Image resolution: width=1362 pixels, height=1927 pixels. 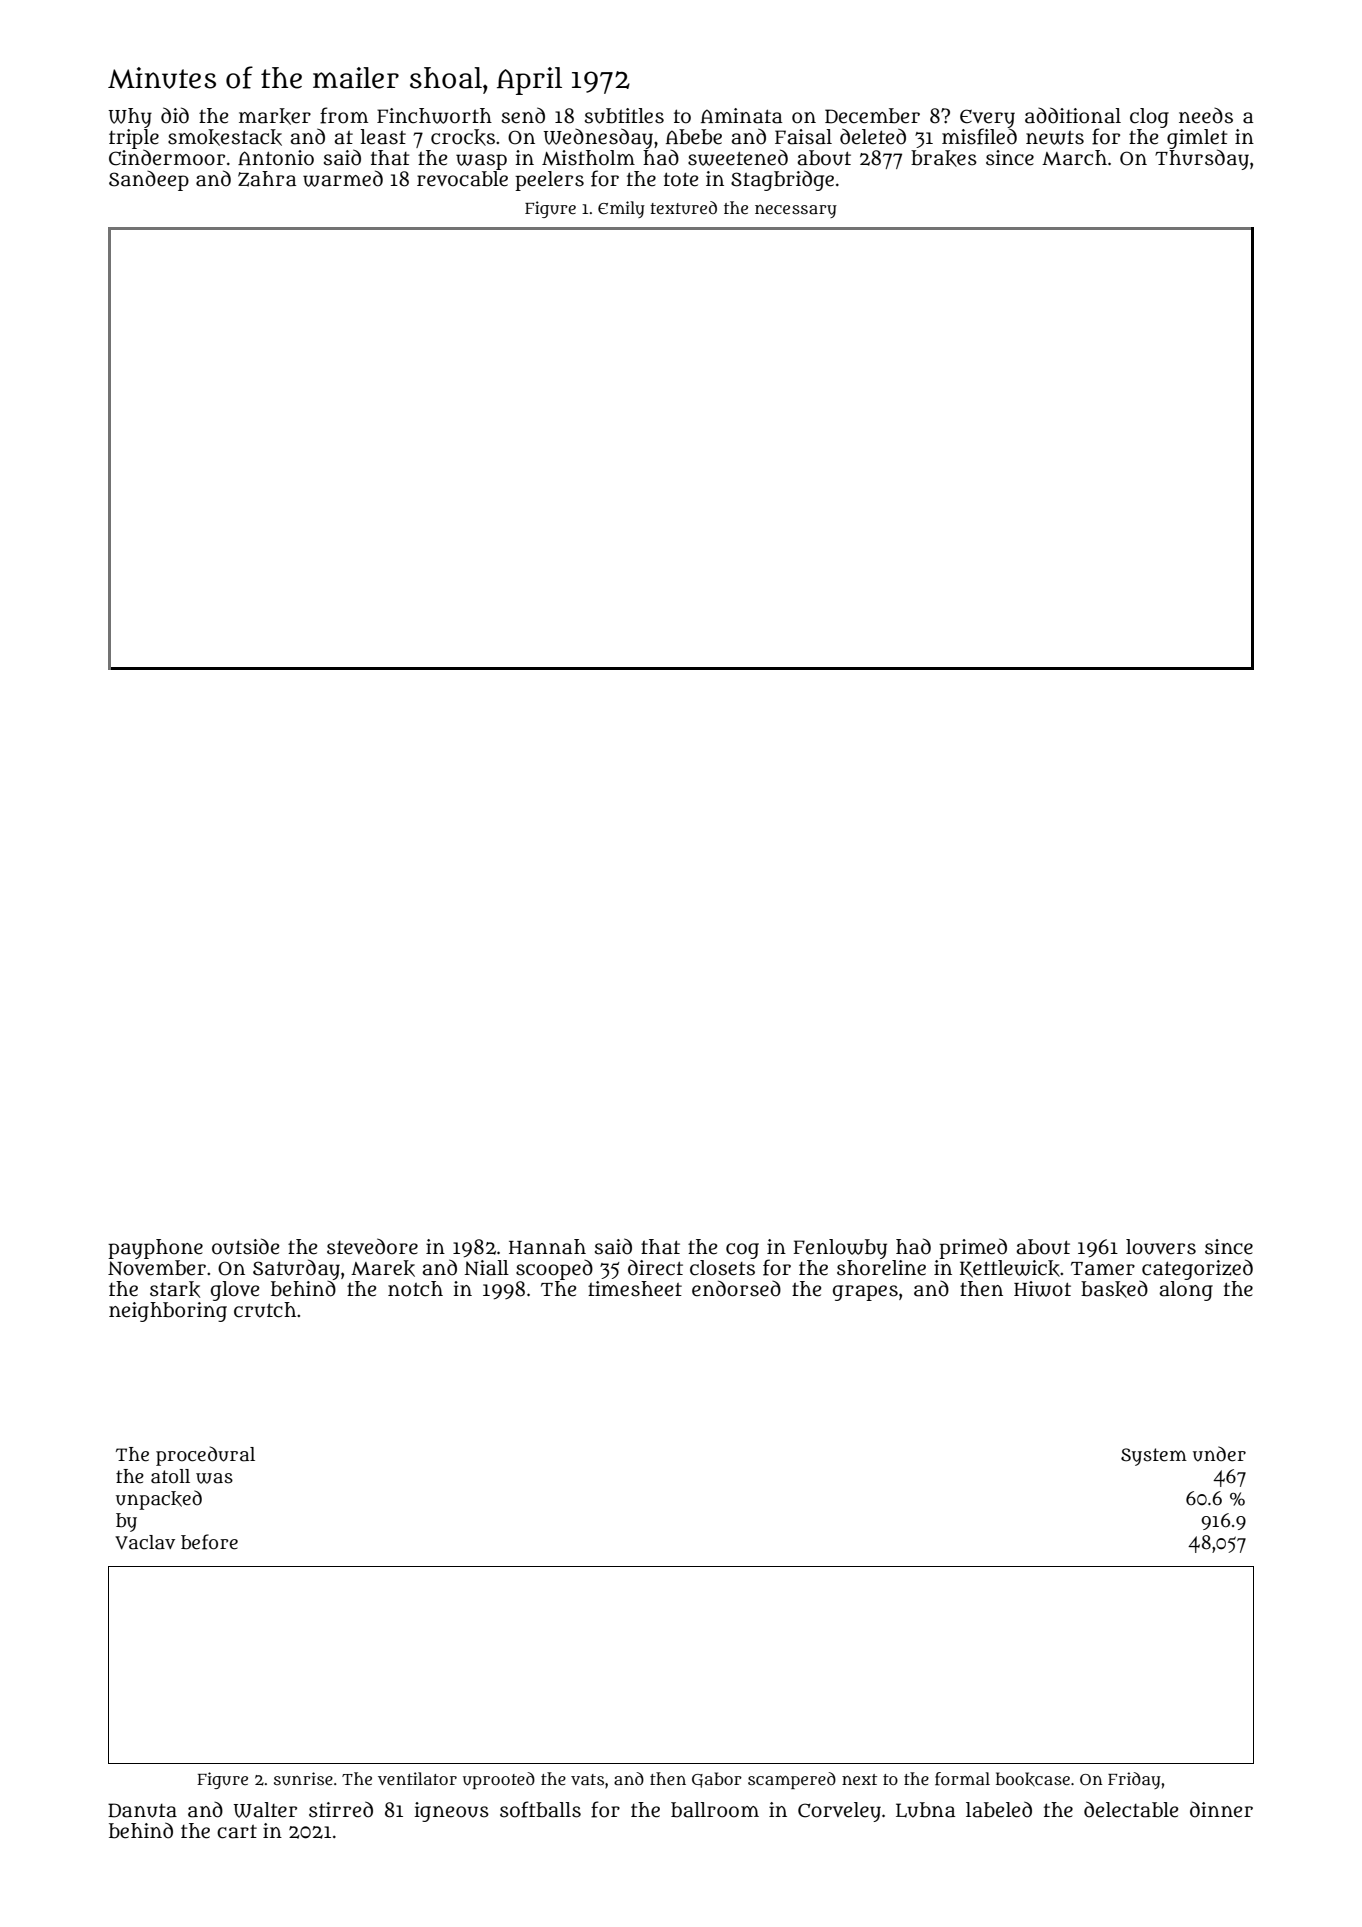 What do you see at coordinates (1219, 1454) in the screenshot?
I see `under` at bounding box center [1219, 1454].
